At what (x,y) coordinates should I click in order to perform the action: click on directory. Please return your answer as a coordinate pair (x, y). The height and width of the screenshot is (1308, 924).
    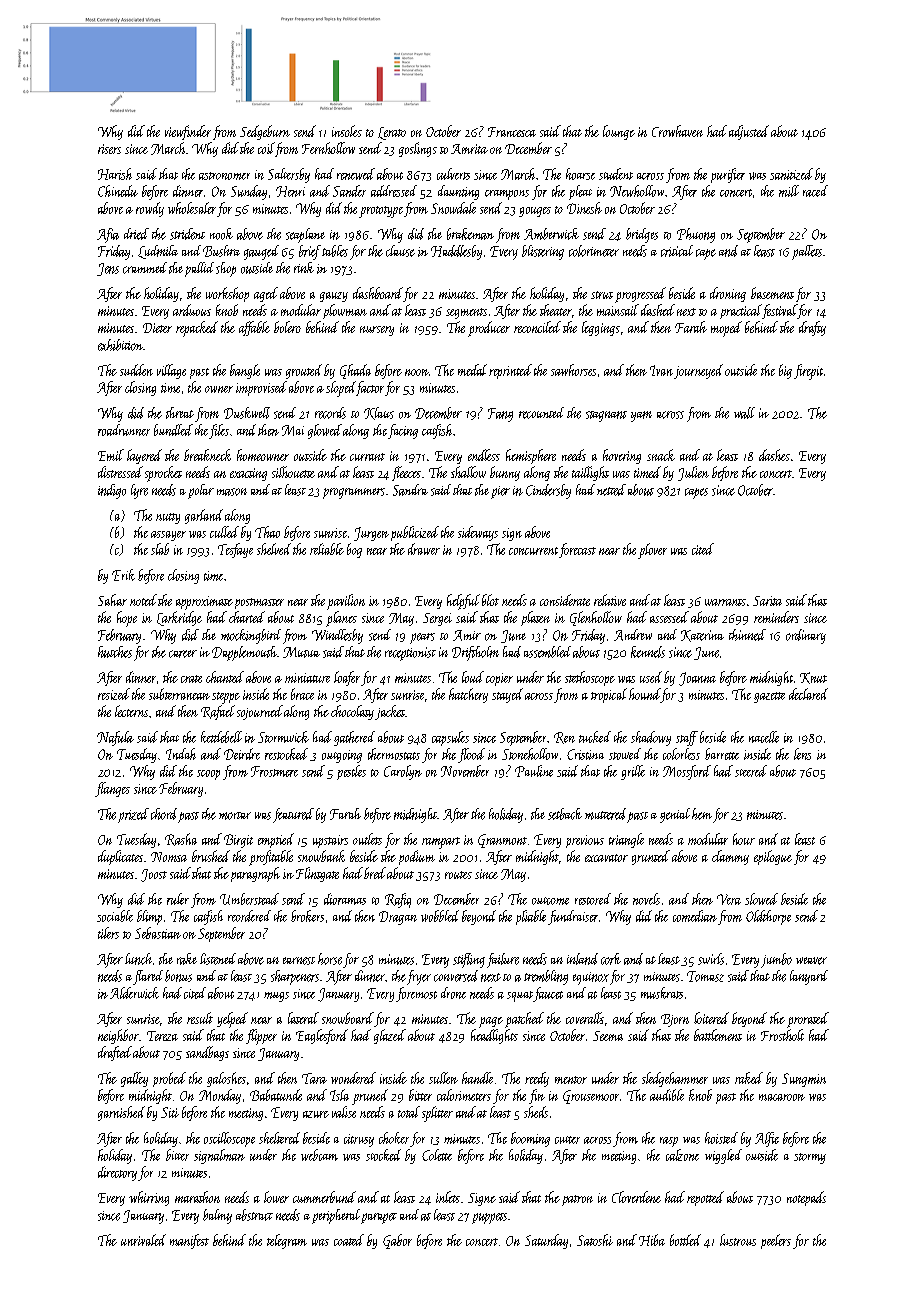
    Looking at the image, I should click on (117, 1173).
